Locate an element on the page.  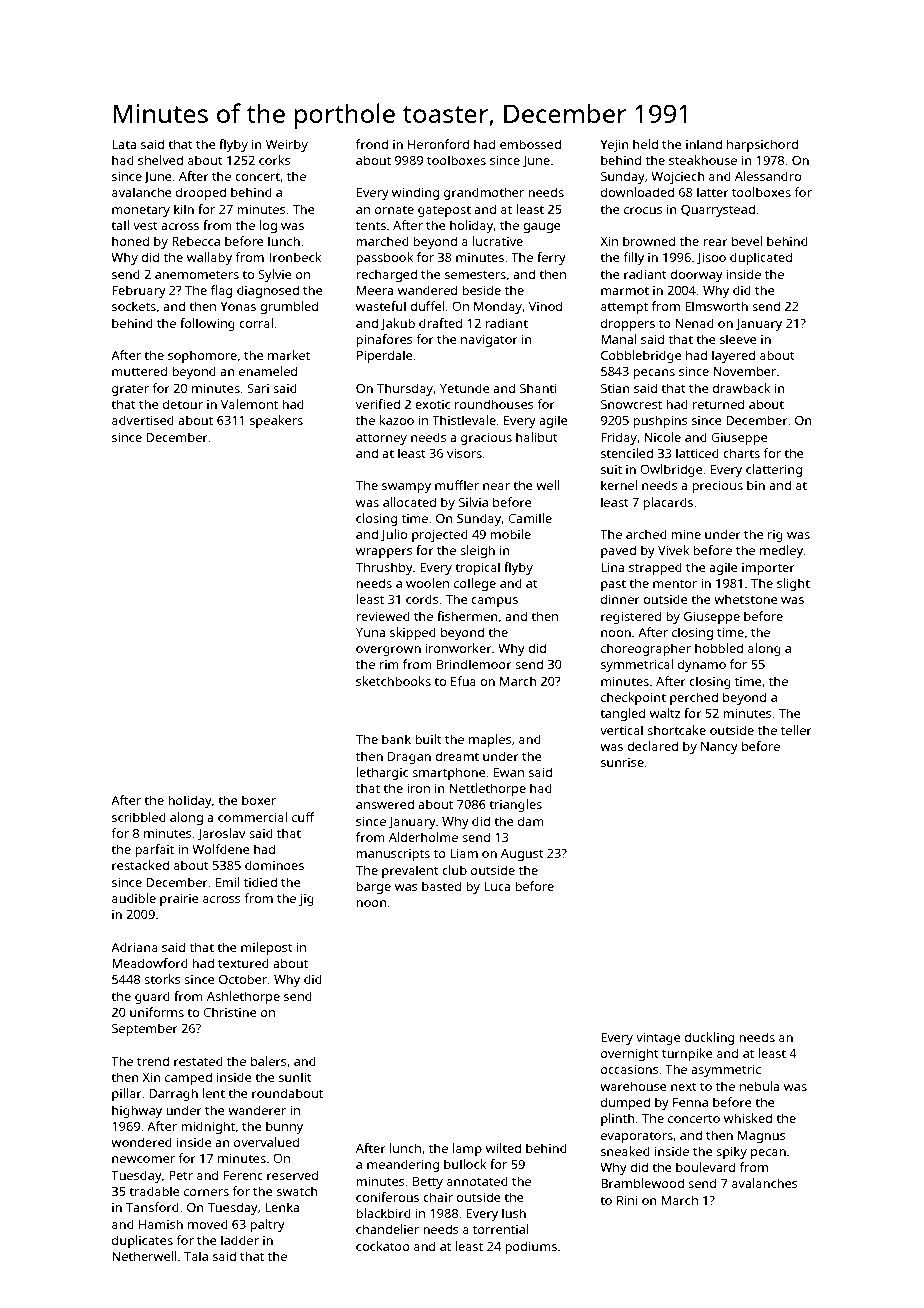
diagnosed is located at coordinates (268, 291).
